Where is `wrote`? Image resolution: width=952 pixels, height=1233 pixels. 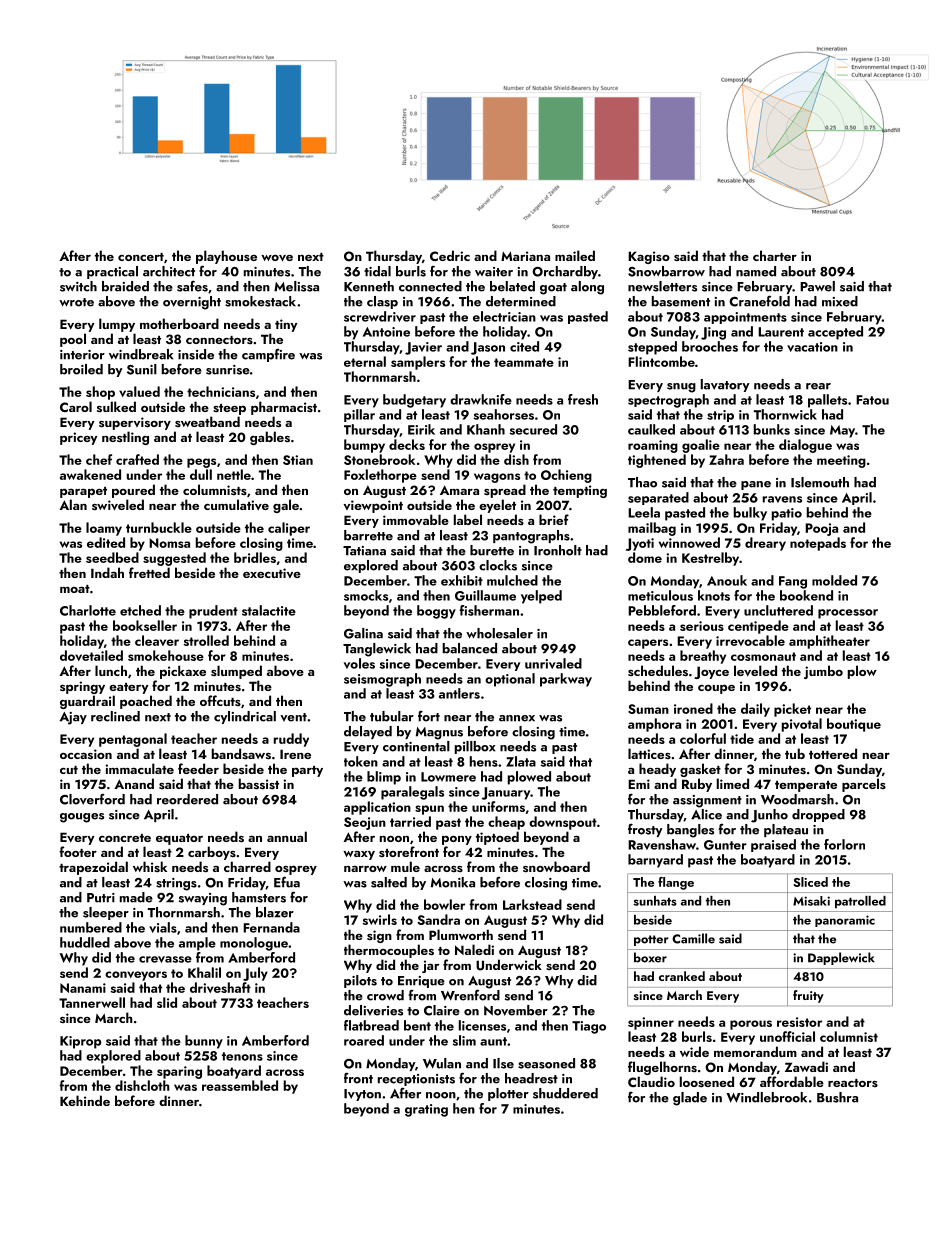 wrote is located at coordinates (76, 302).
